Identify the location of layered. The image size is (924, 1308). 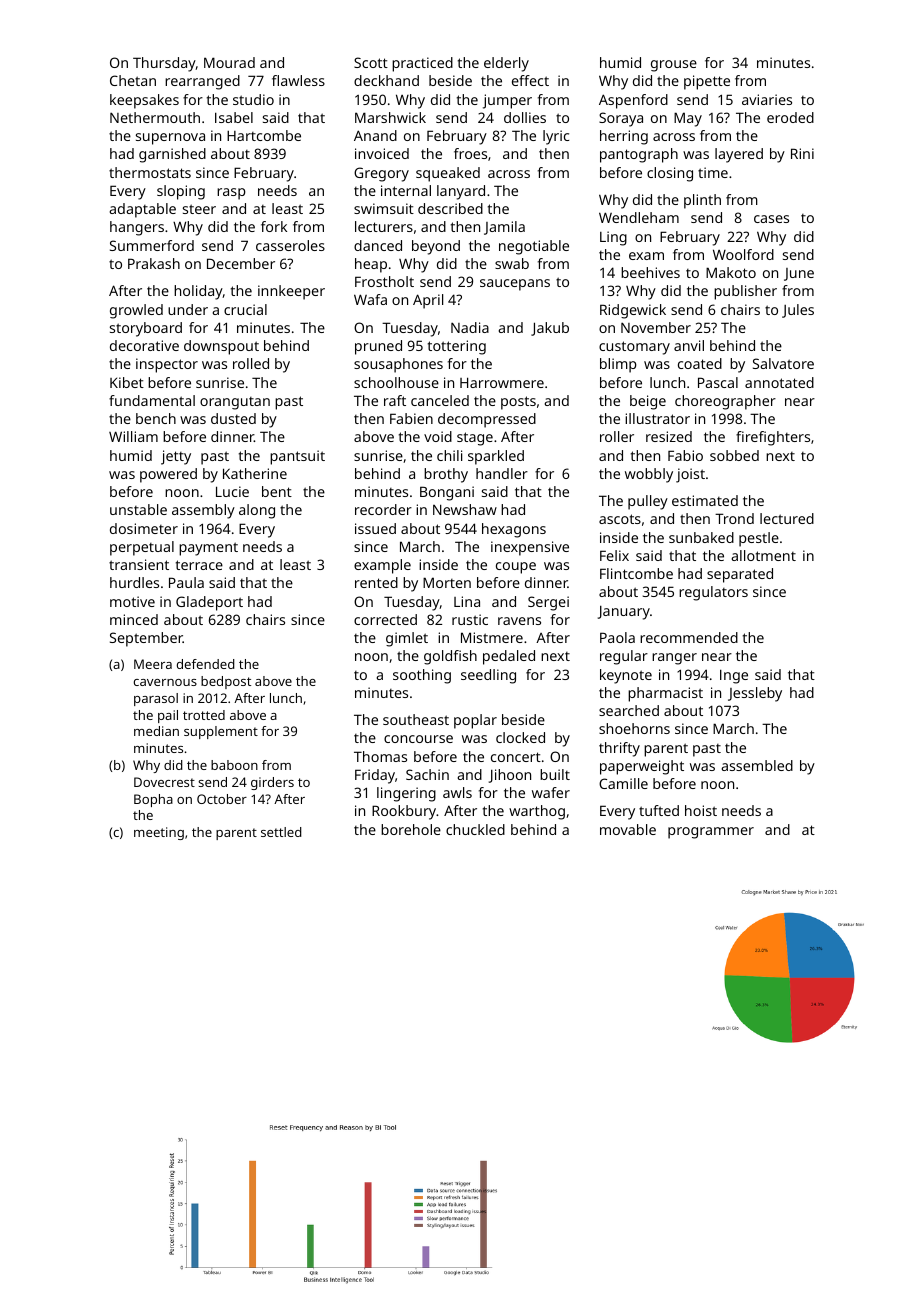
(739, 155).
